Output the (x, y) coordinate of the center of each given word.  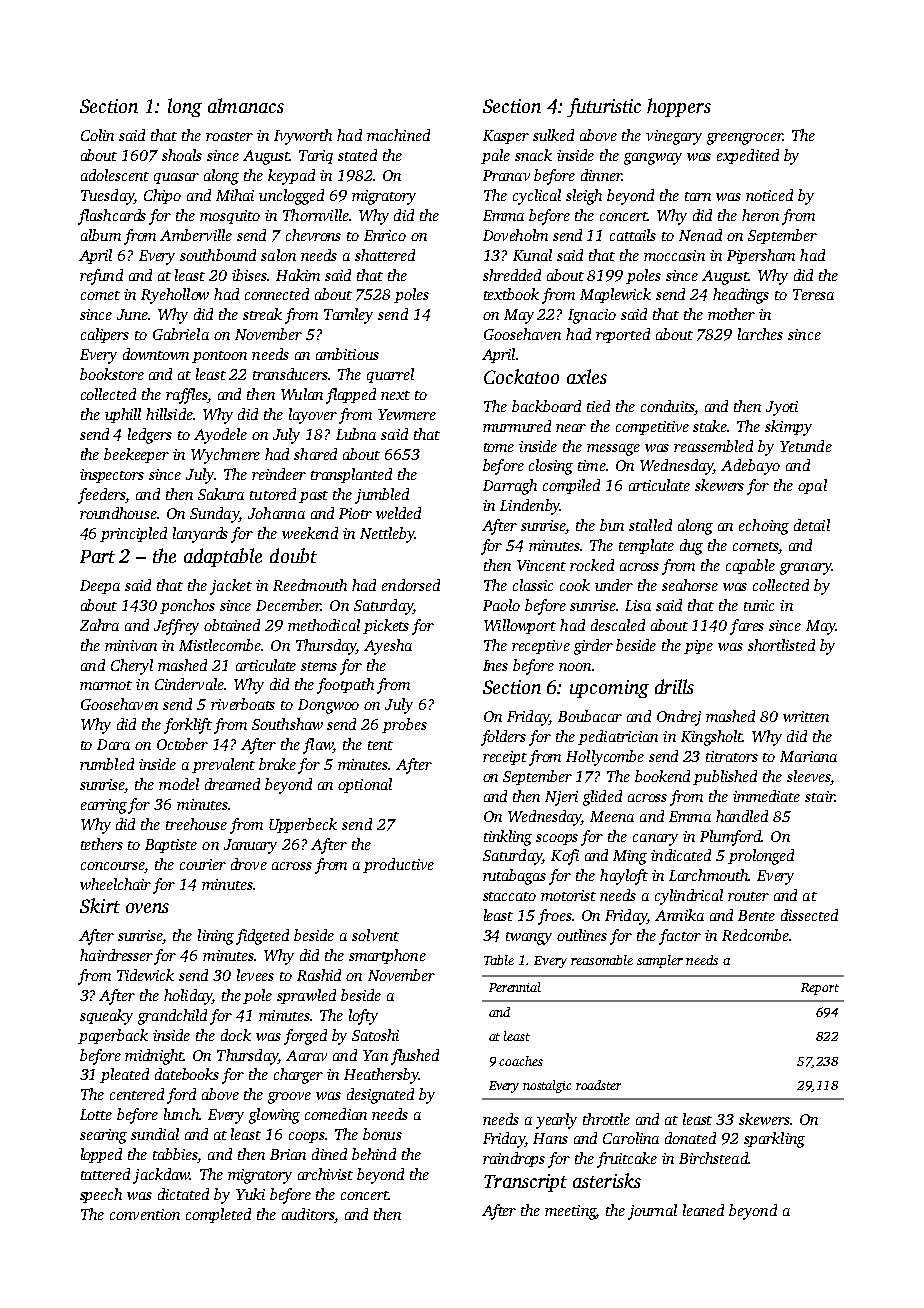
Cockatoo (521, 376)
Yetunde (806, 446)
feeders (101, 496)
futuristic (604, 107)
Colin (97, 135)
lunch (181, 1114)
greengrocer (745, 139)
